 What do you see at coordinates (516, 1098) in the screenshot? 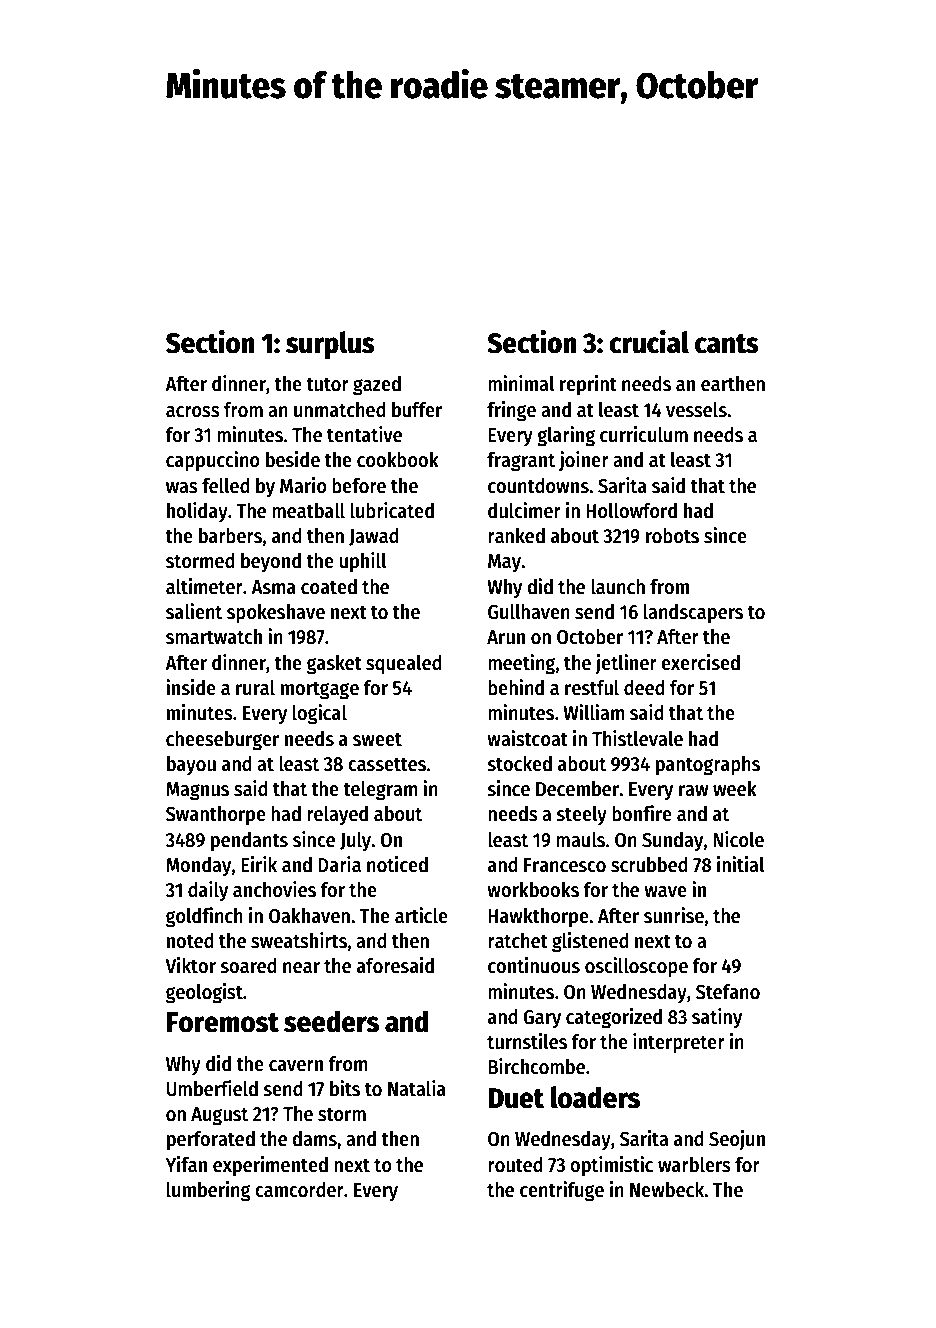
I see `Duet` at bounding box center [516, 1098].
